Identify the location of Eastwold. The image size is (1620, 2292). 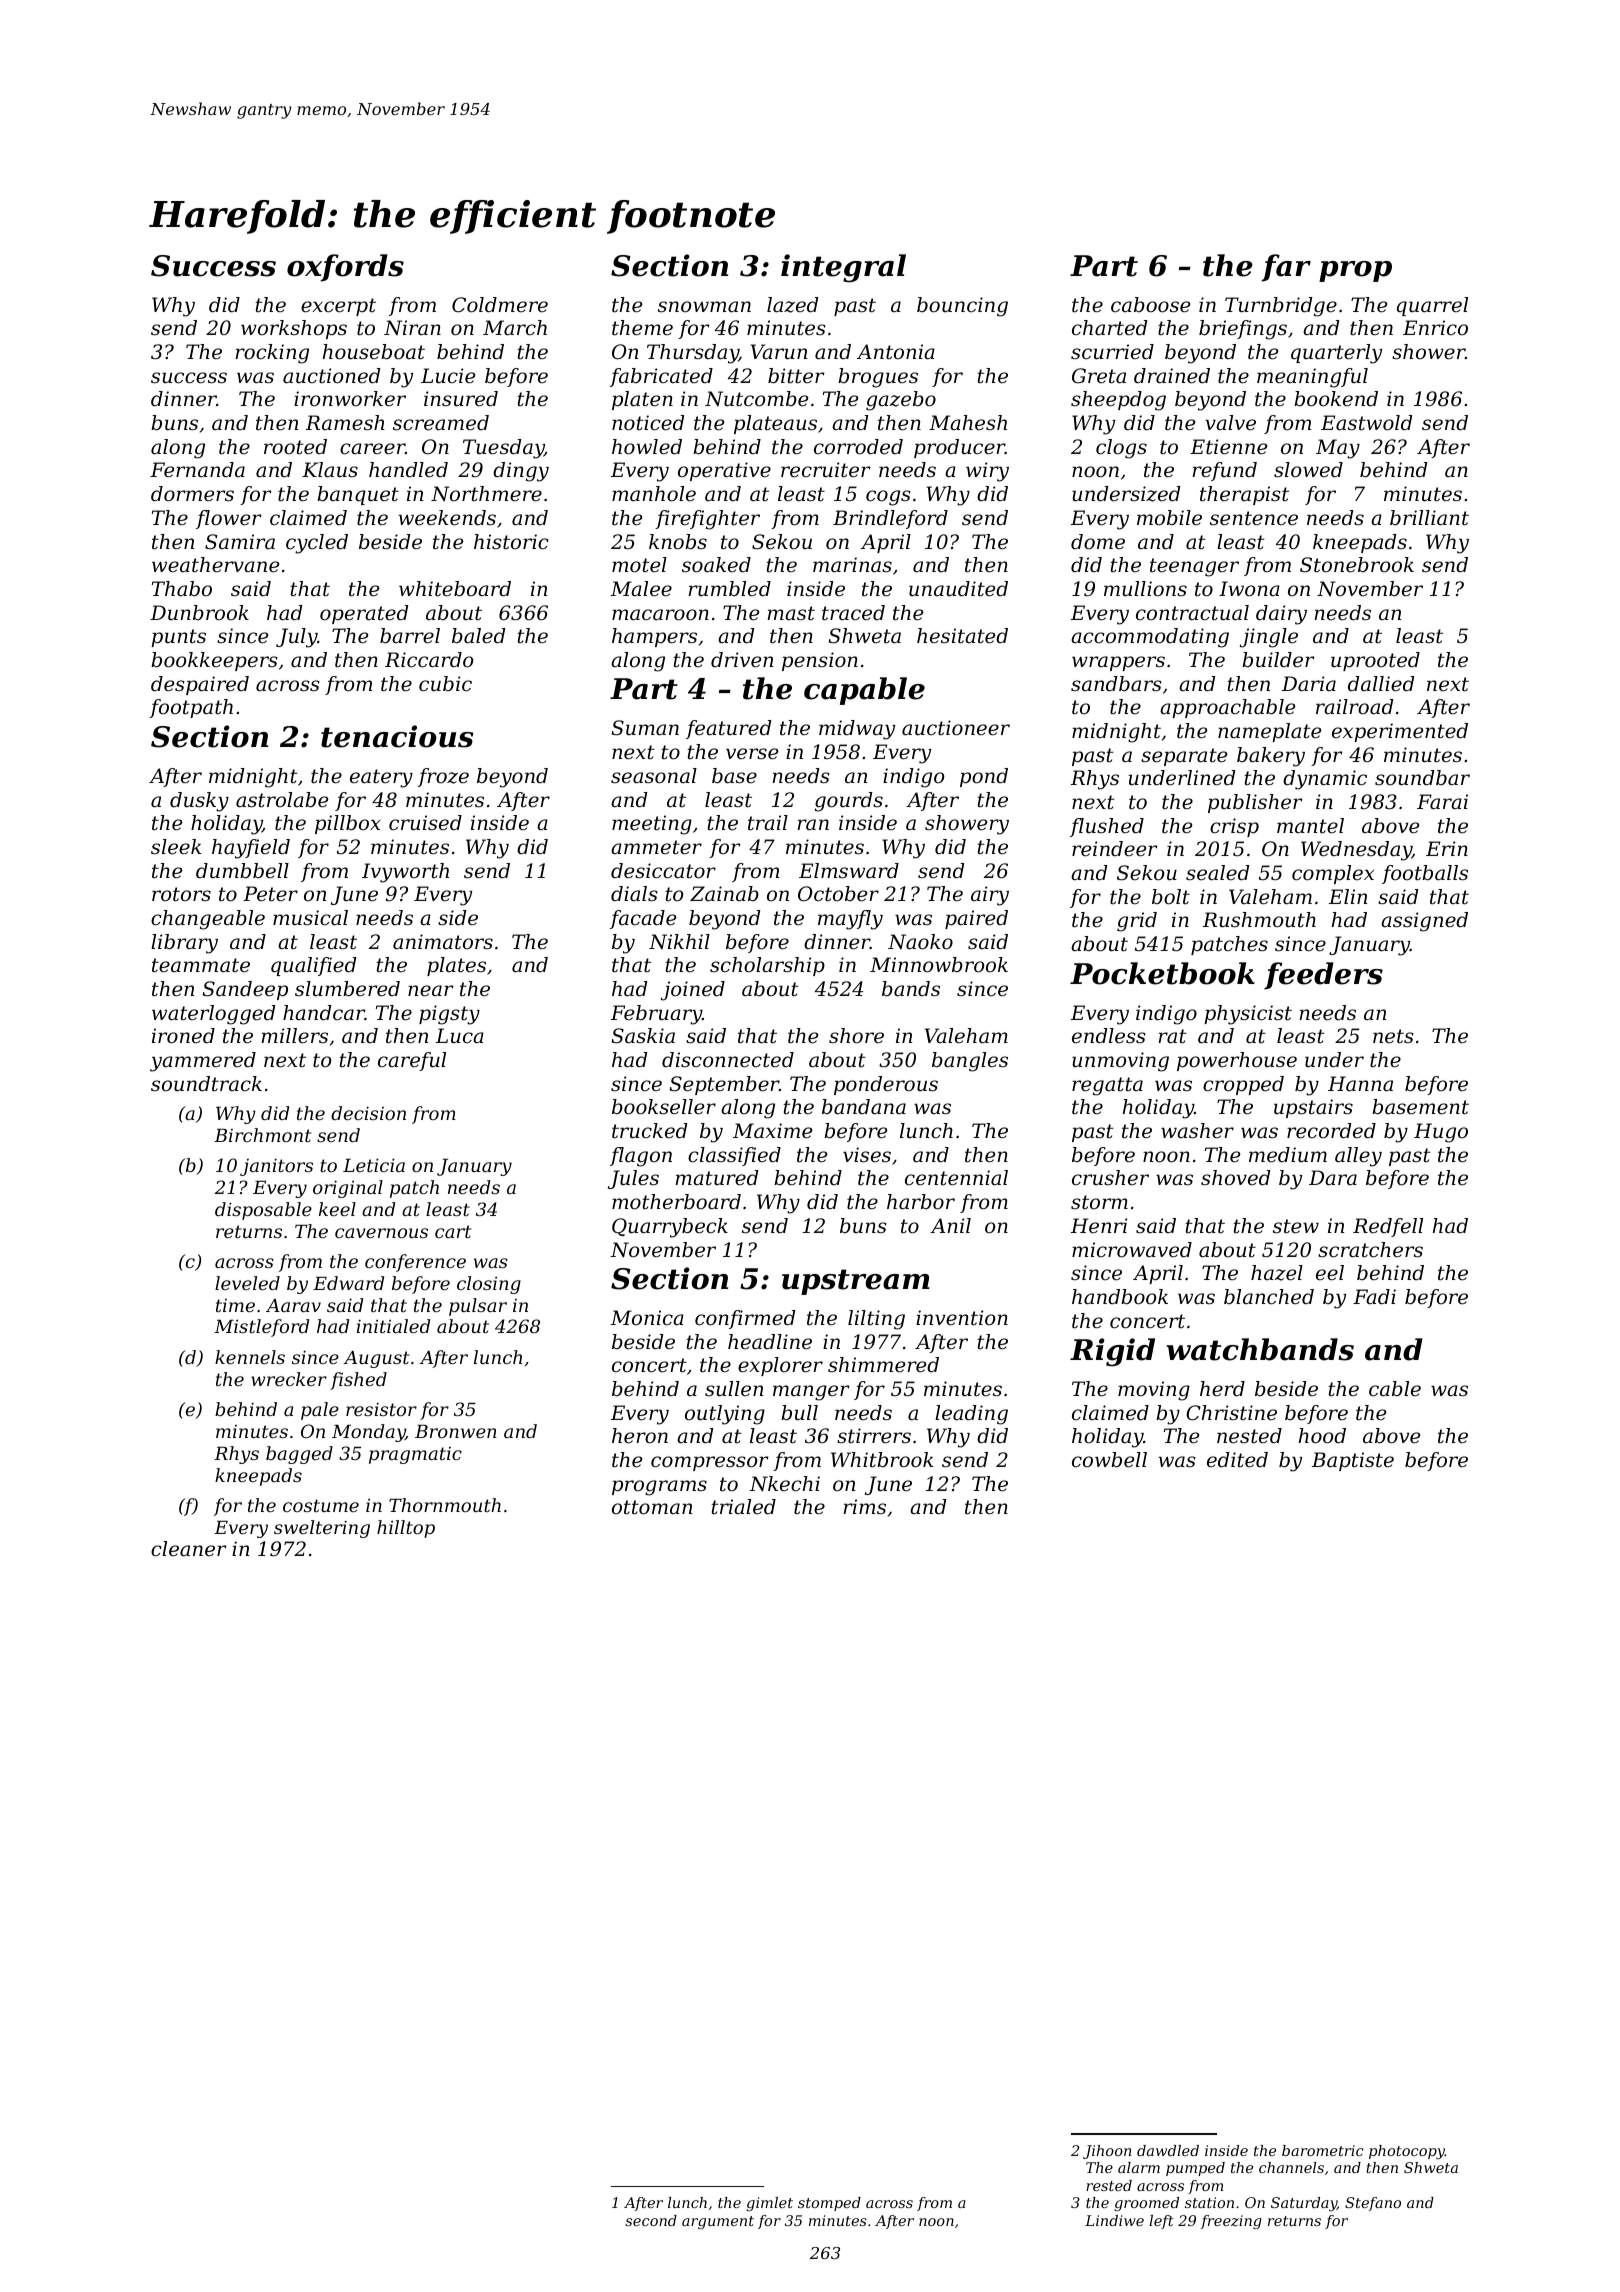
(1366, 423).
